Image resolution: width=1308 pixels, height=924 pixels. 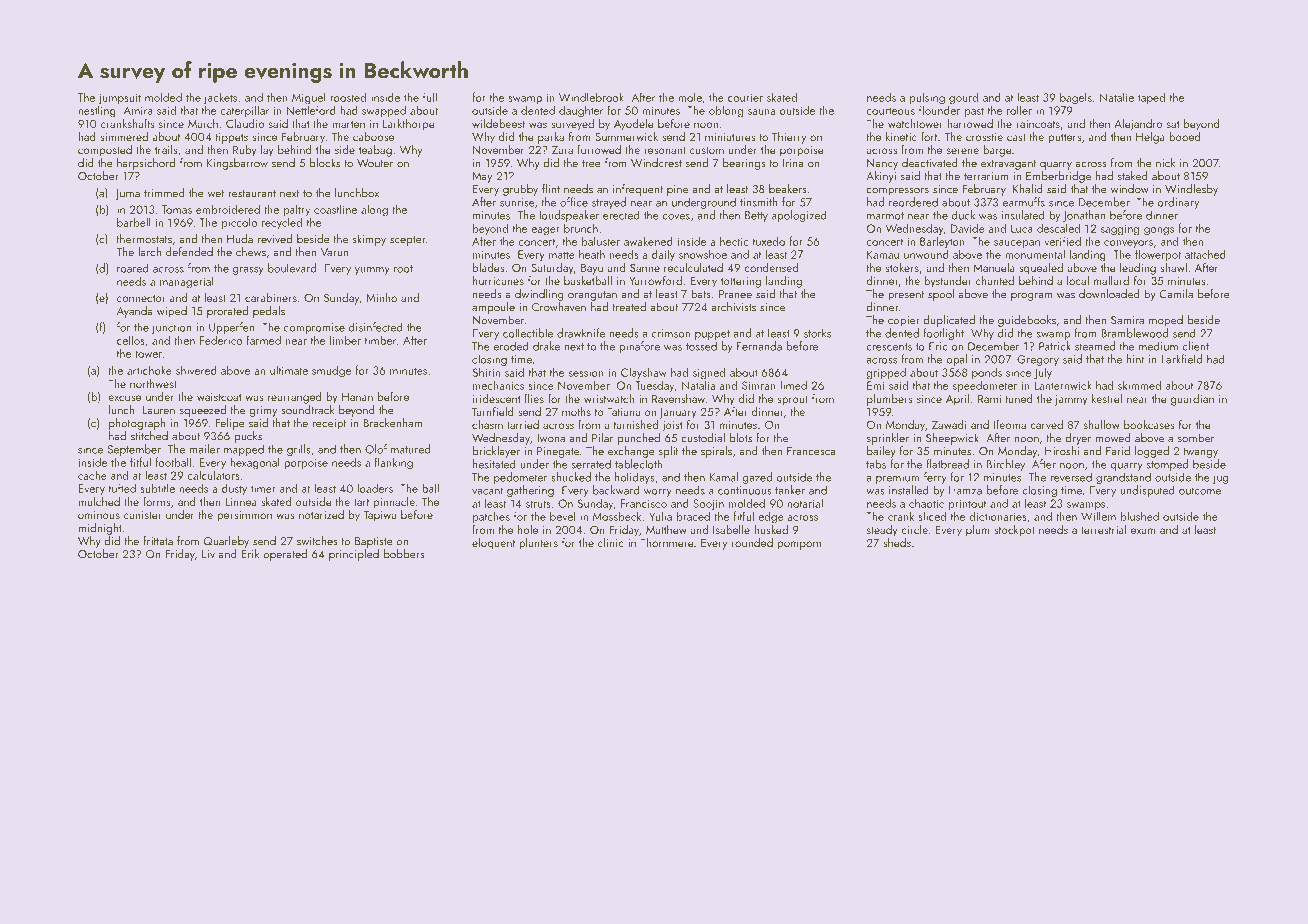 I want to click on archivists, so click(x=733, y=307).
